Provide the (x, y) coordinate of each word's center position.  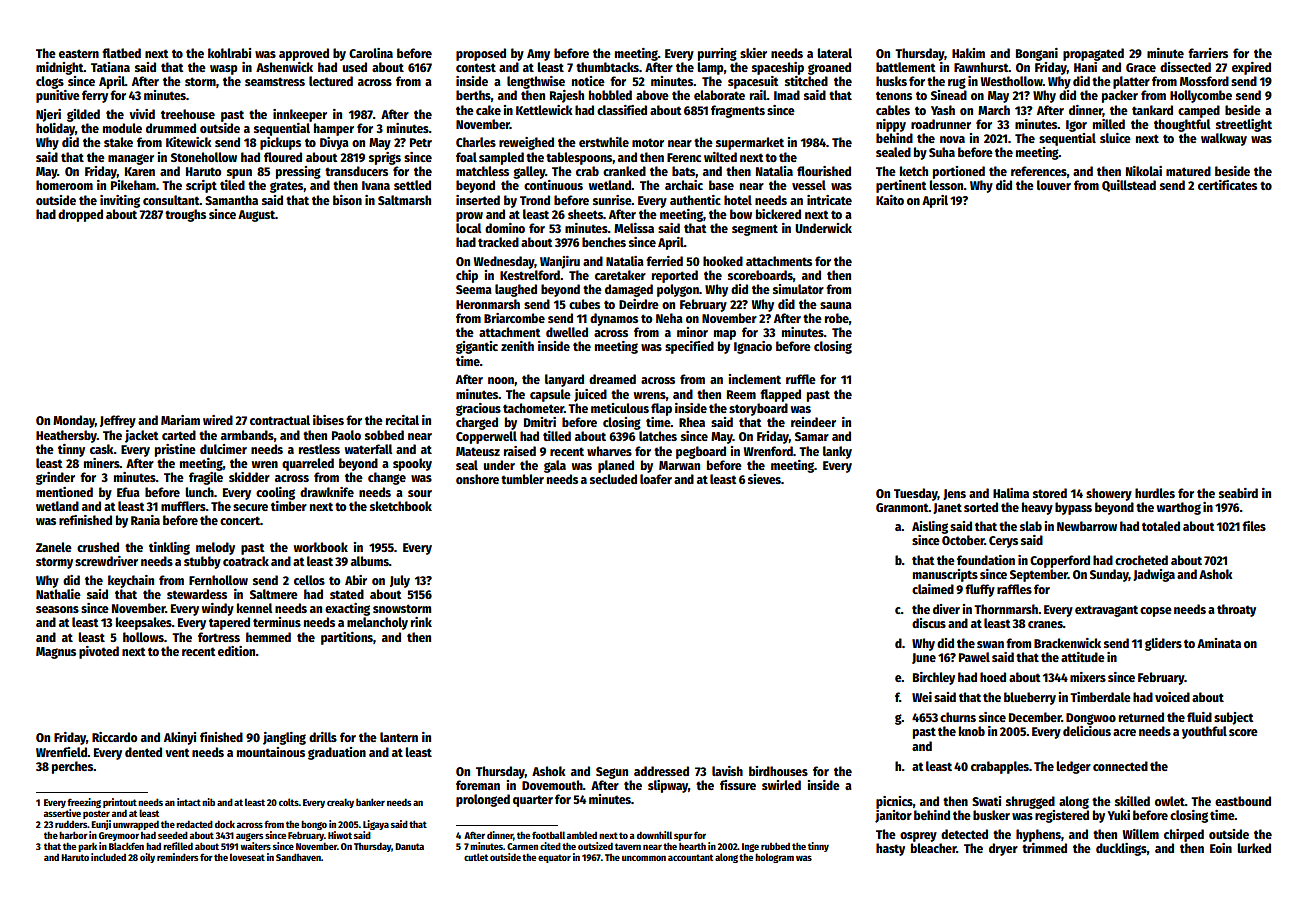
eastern (79, 53)
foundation (986, 560)
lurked (1254, 848)
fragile (206, 478)
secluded (613, 479)
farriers (1208, 53)
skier (753, 53)
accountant (690, 857)
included (108, 857)
